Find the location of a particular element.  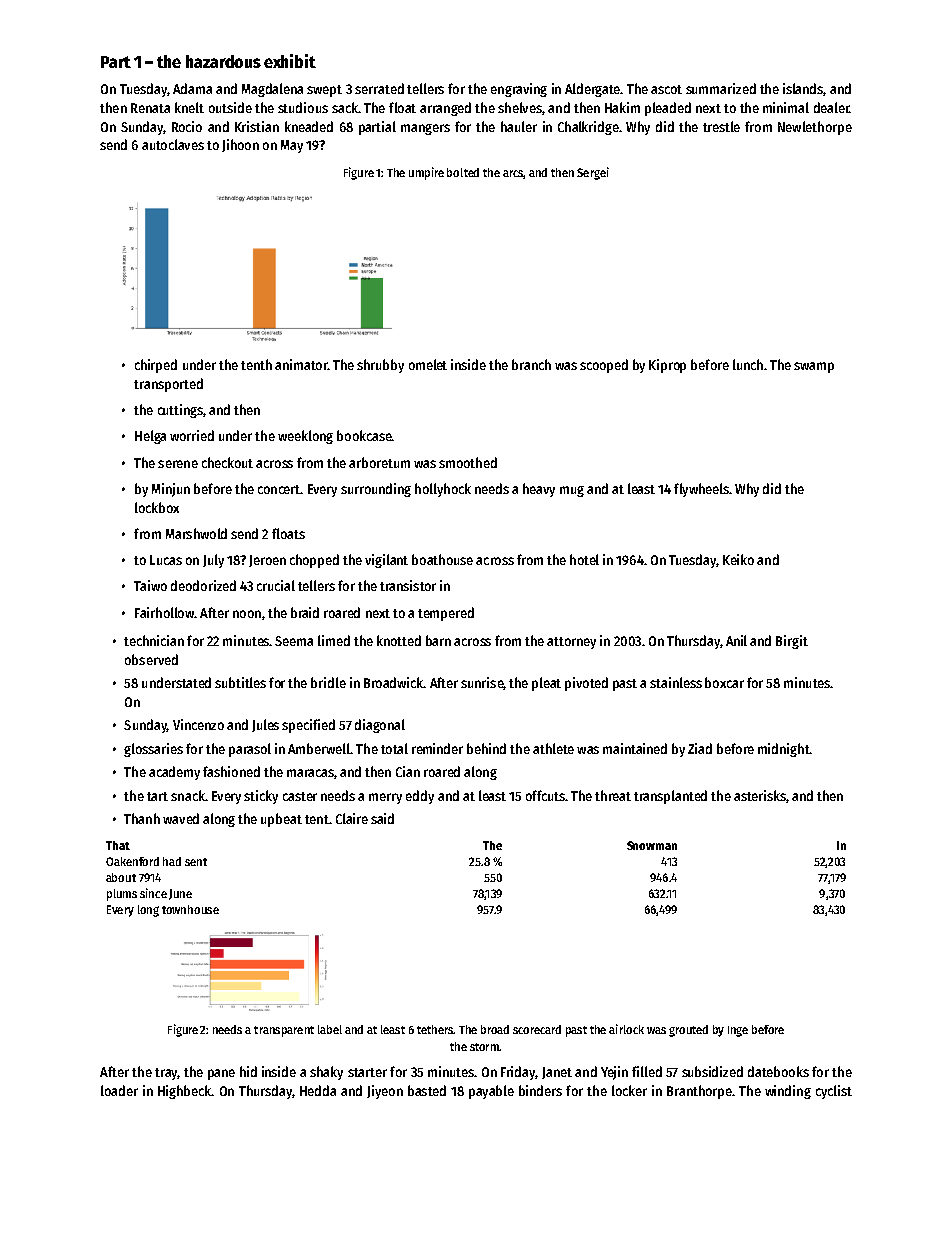

glossaries is located at coordinates (153, 750).
